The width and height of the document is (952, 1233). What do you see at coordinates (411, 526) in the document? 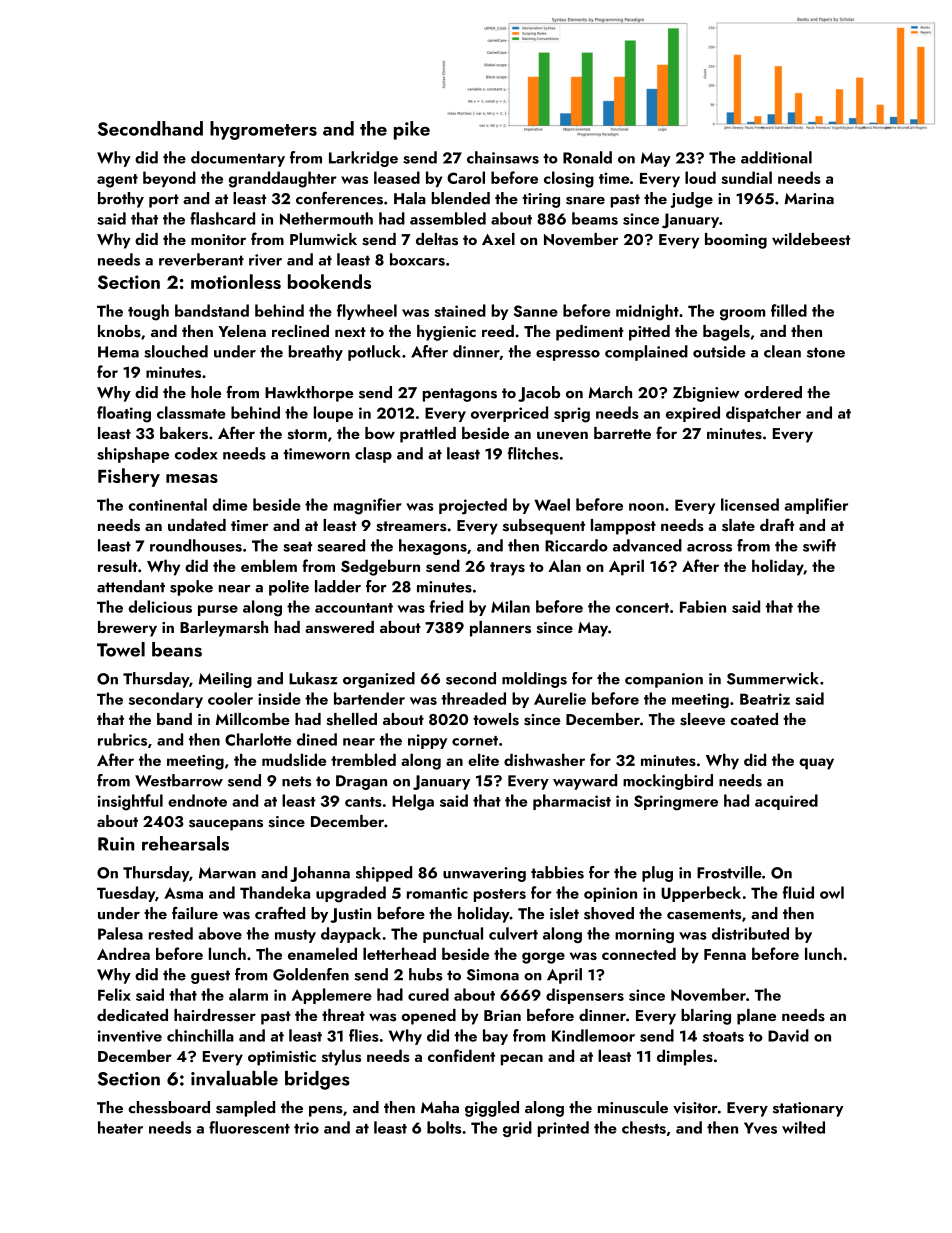
I see `streamers` at bounding box center [411, 526].
